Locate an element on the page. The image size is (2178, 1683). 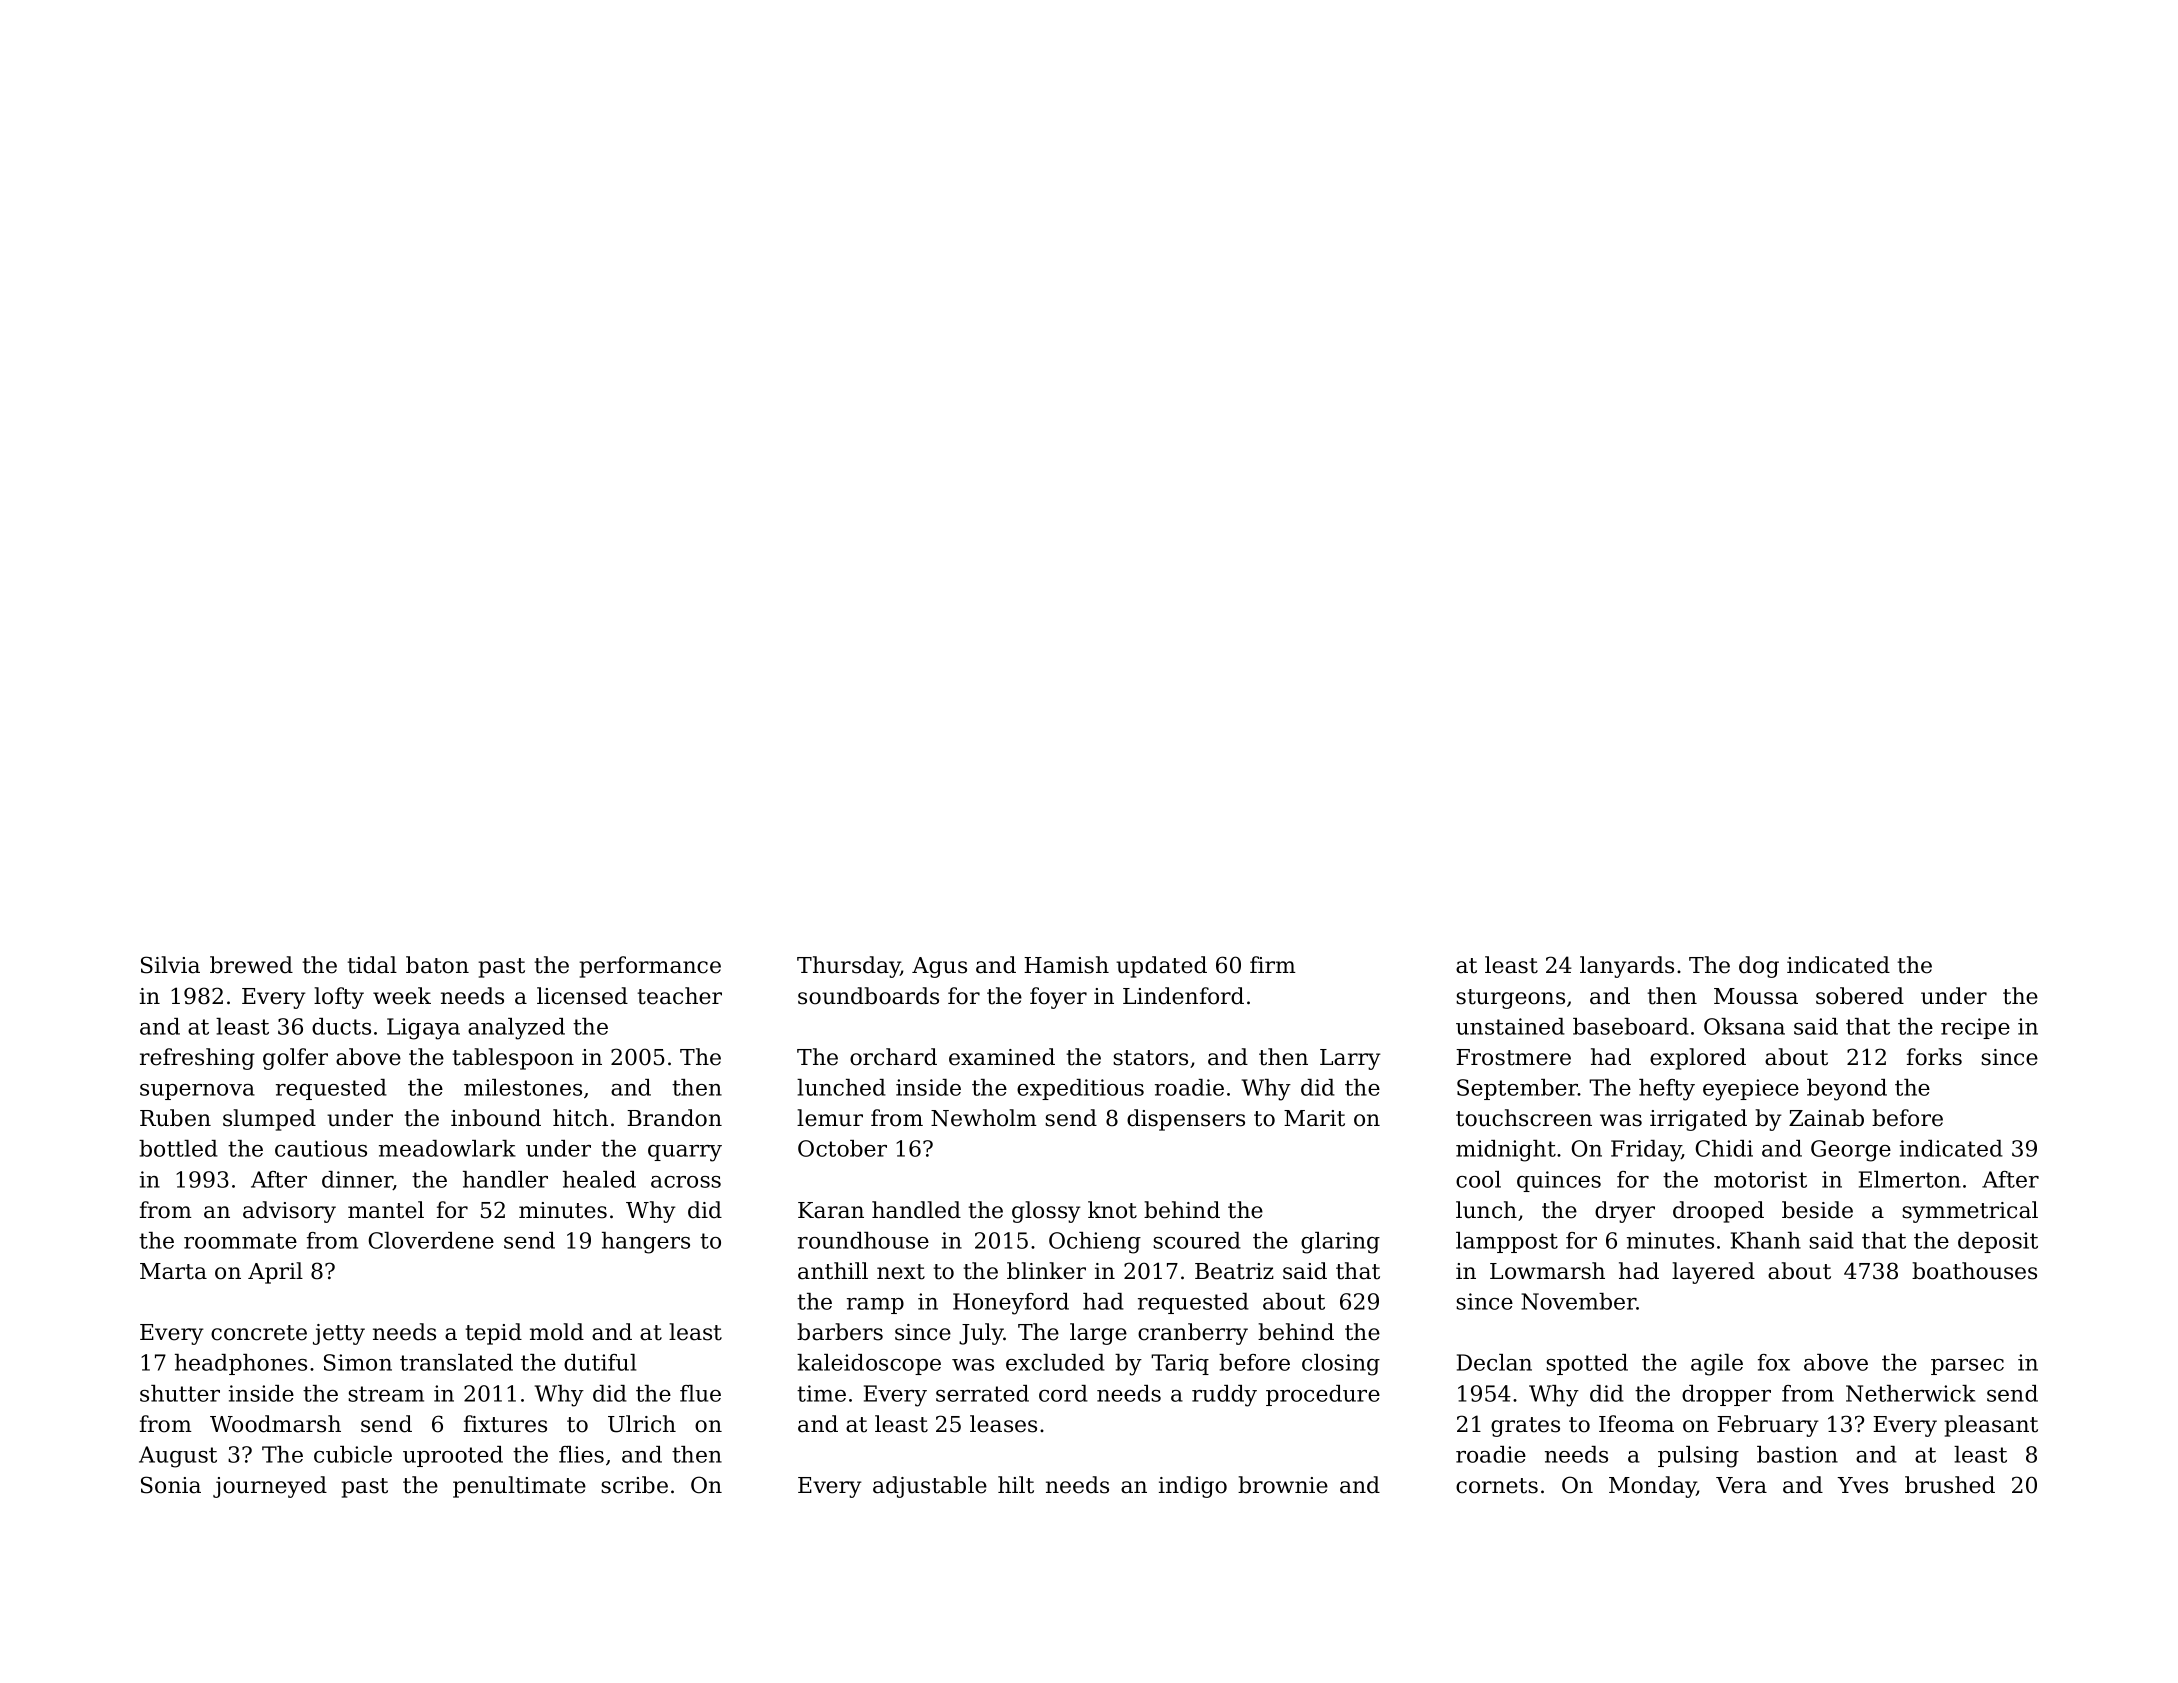
Beatriz is located at coordinates (1234, 1271).
